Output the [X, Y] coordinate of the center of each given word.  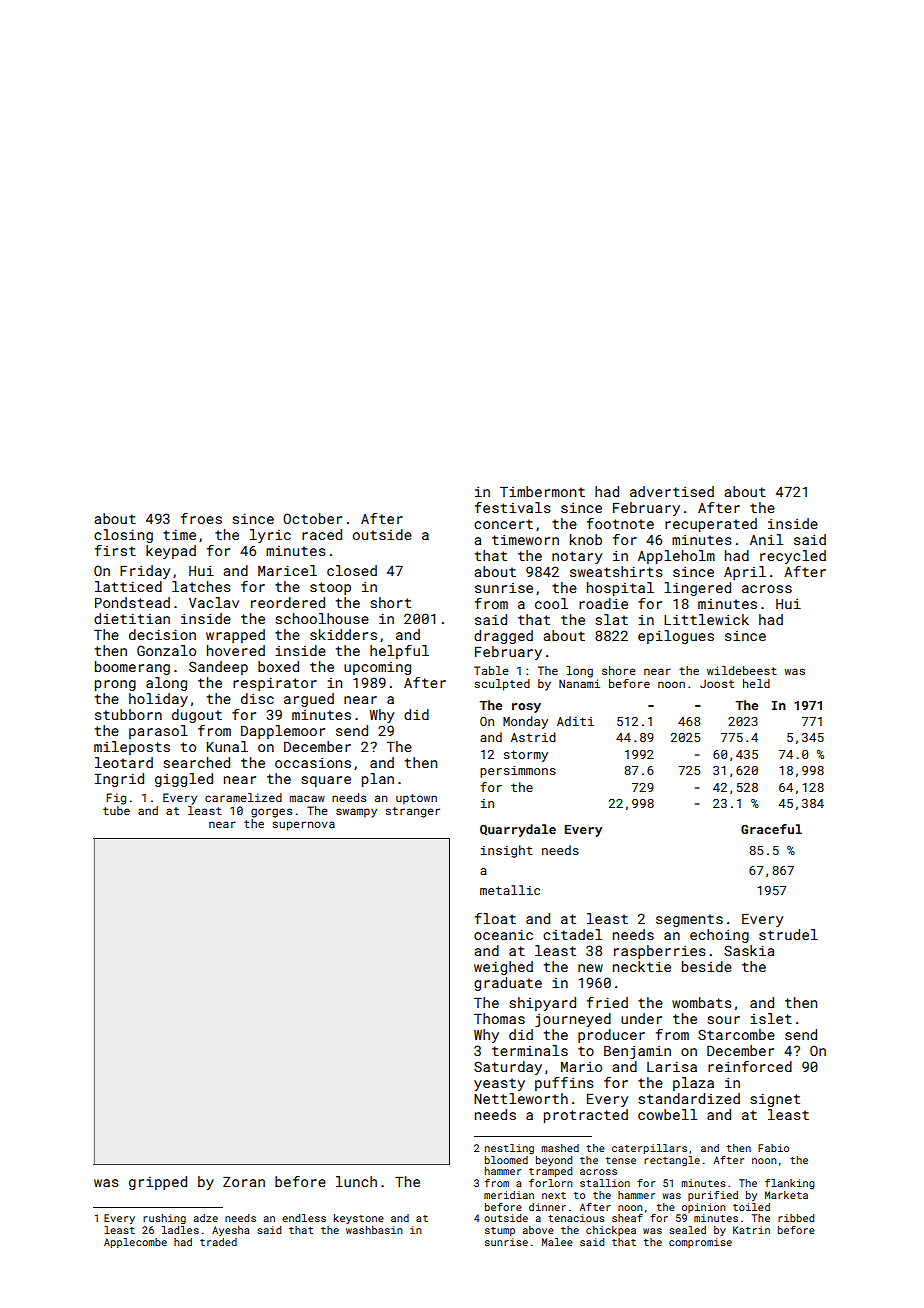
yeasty [499, 1084]
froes [201, 518]
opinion [704, 1208]
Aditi [575, 721]
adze [206, 1218]
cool [551, 603]
